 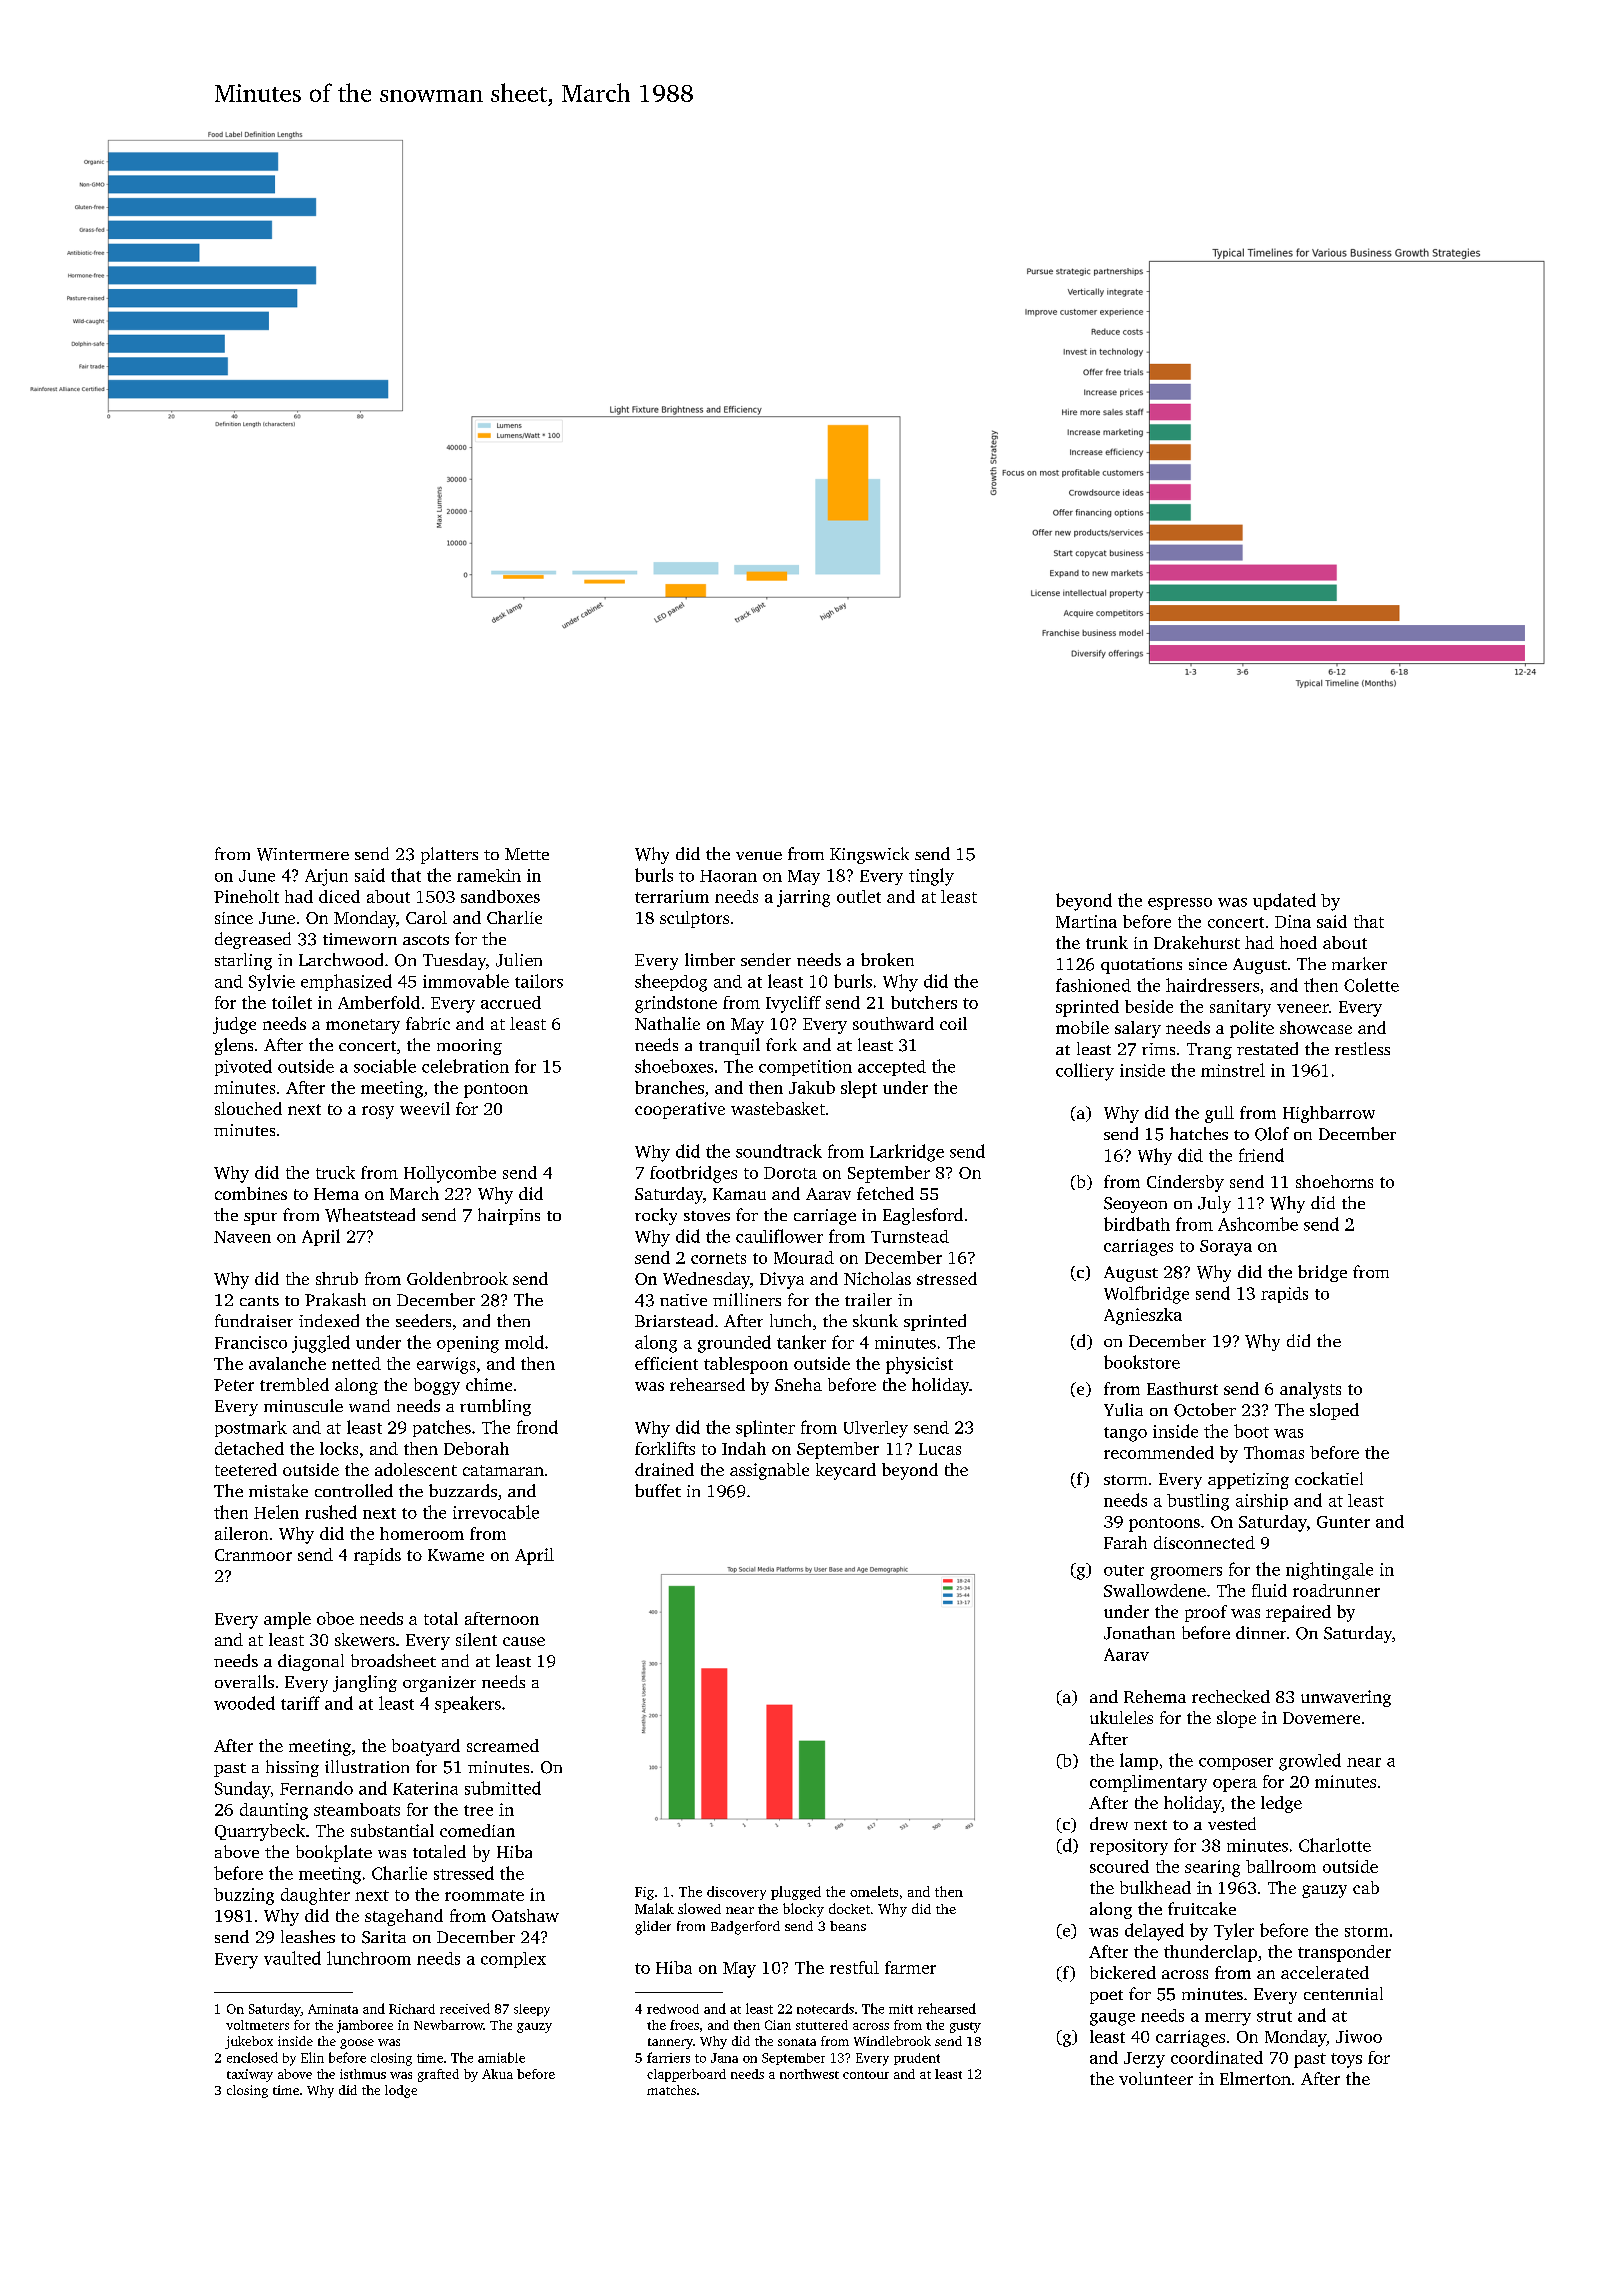 I want to click on tingly, so click(x=931, y=877).
